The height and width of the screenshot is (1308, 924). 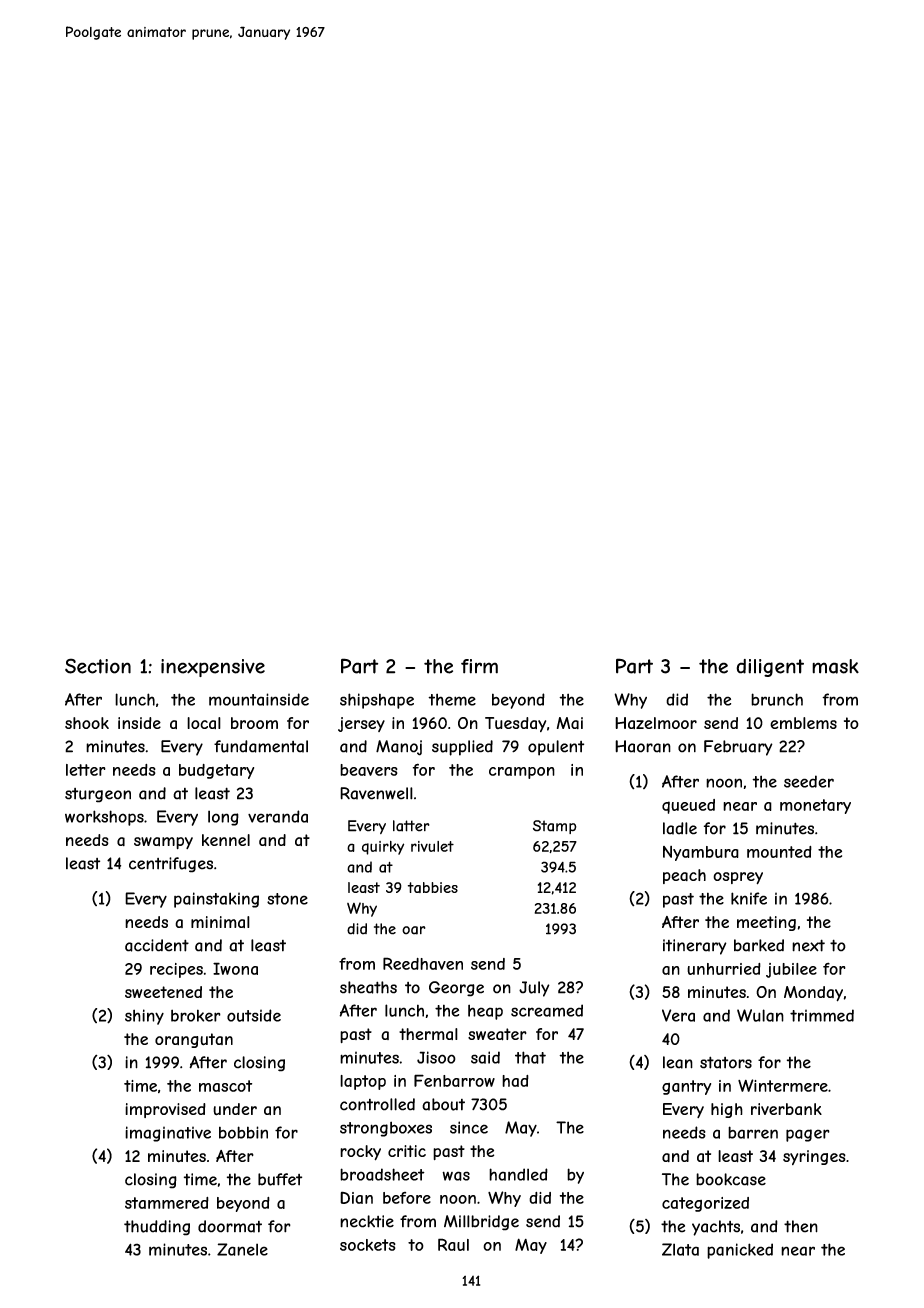 What do you see at coordinates (479, 666) in the screenshot?
I see `firm` at bounding box center [479, 666].
